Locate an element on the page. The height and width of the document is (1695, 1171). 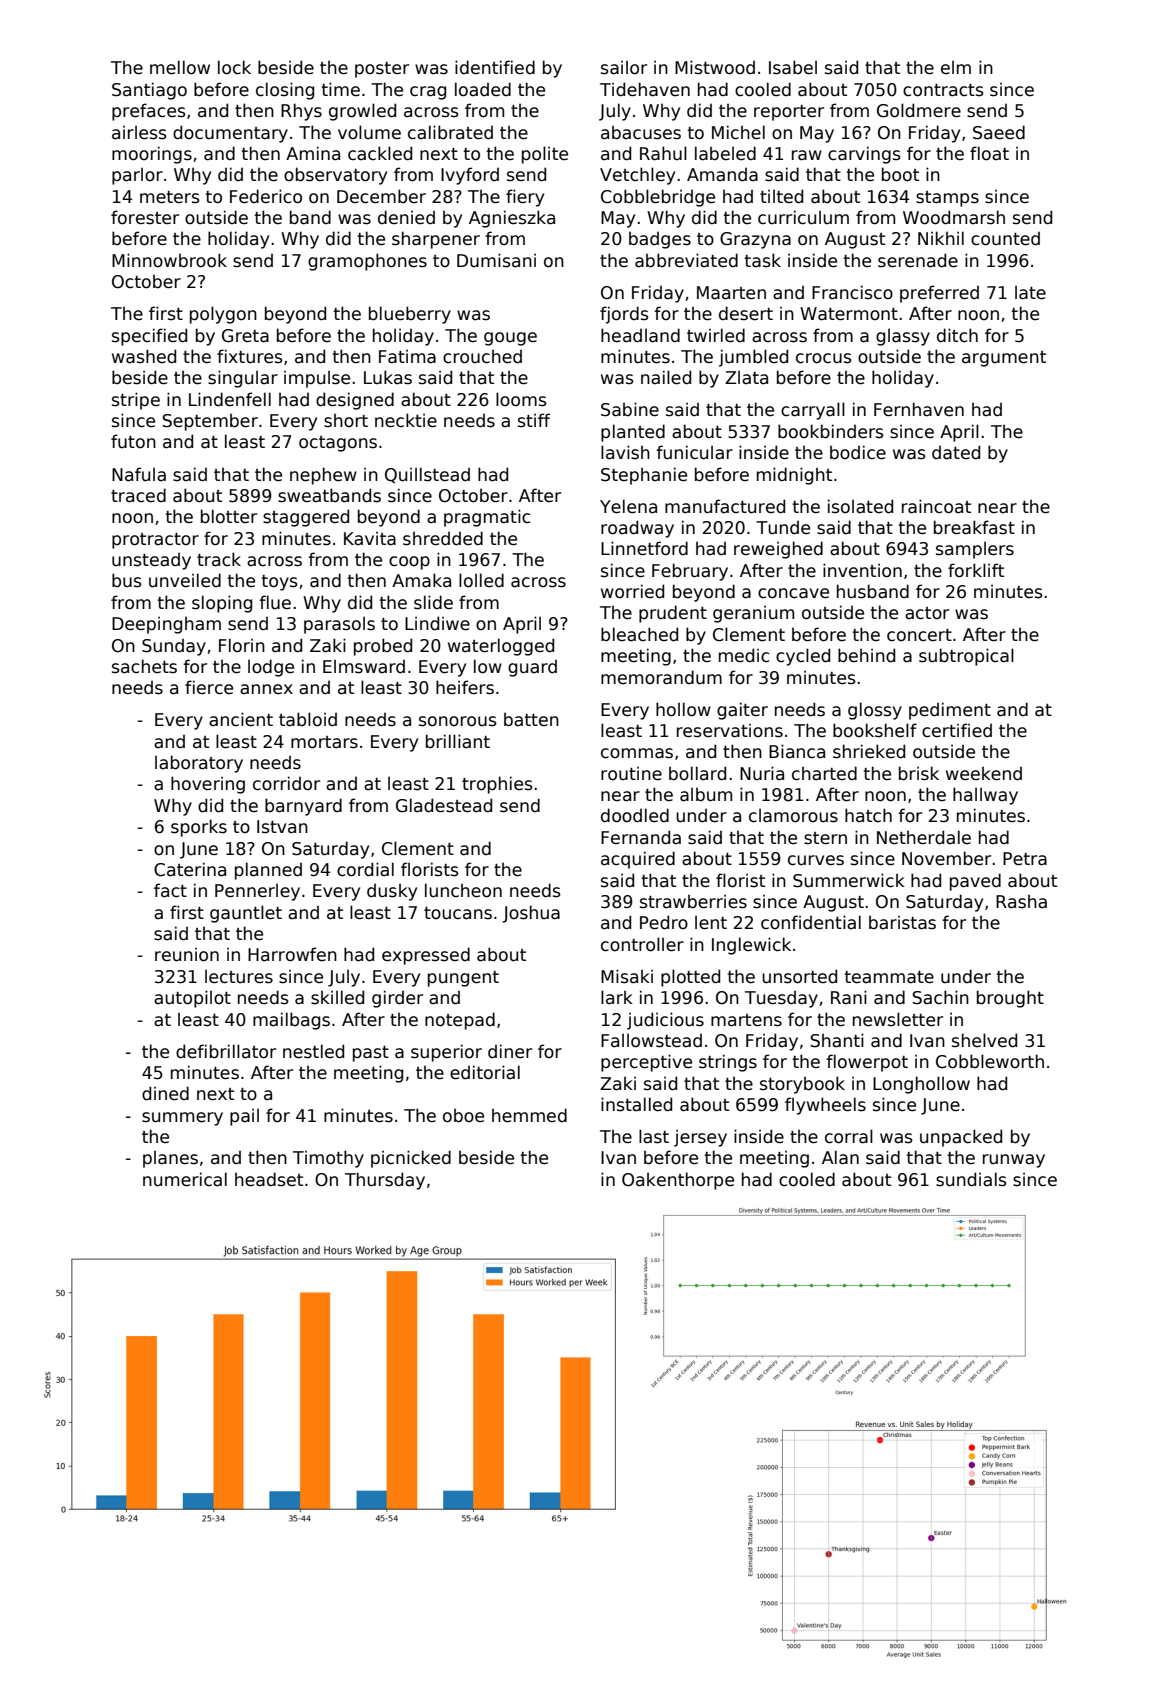
Amina is located at coordinates (313, 153).
